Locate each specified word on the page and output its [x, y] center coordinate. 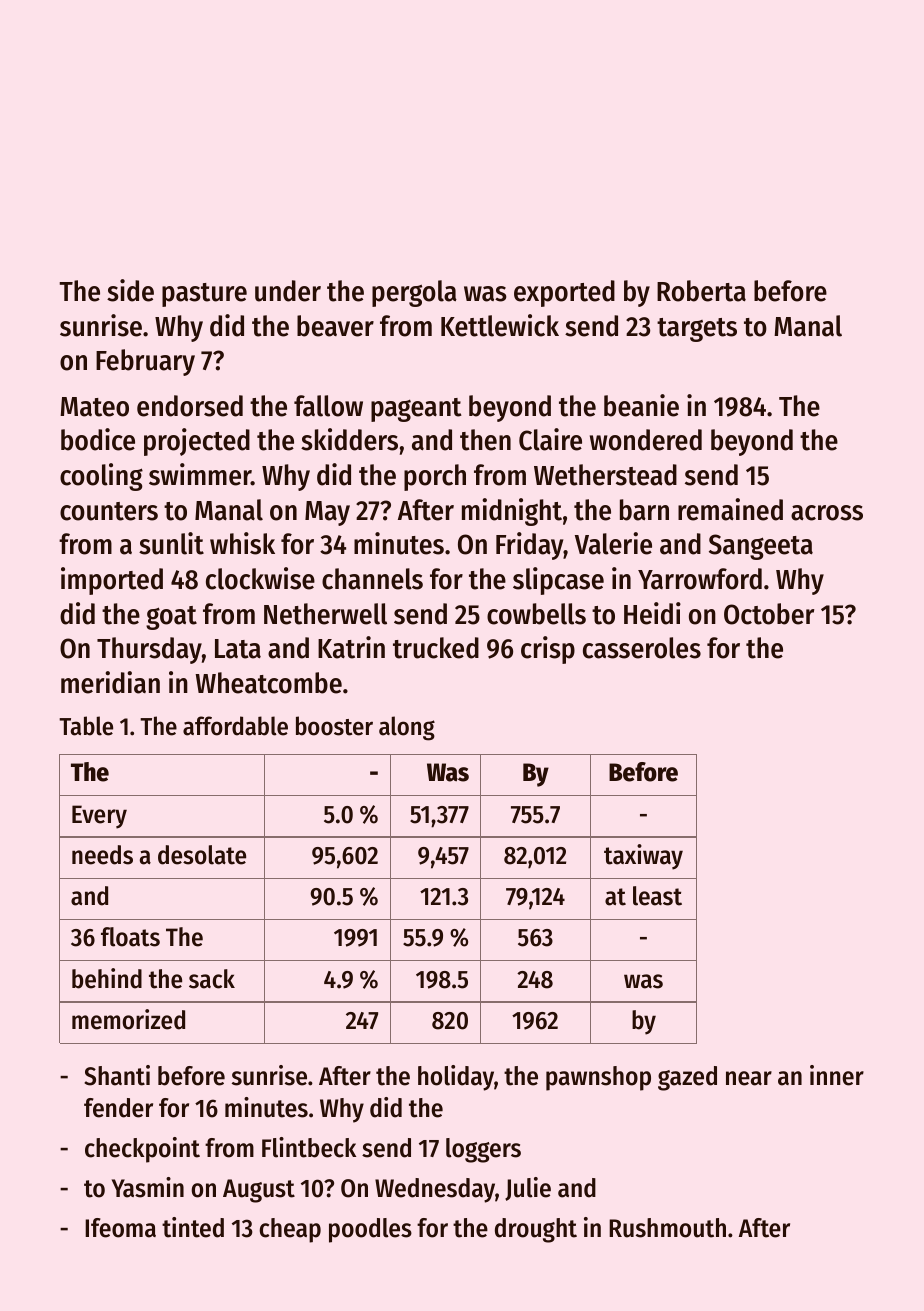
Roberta [701, 291]
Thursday [149, 650]
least [657, 896]
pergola [414, 293]
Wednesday [435, 1190]
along [407, 728]
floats [130, 937]
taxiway [643, 857]
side [130, 290]
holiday [456, 1078]
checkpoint [142, 1150]
